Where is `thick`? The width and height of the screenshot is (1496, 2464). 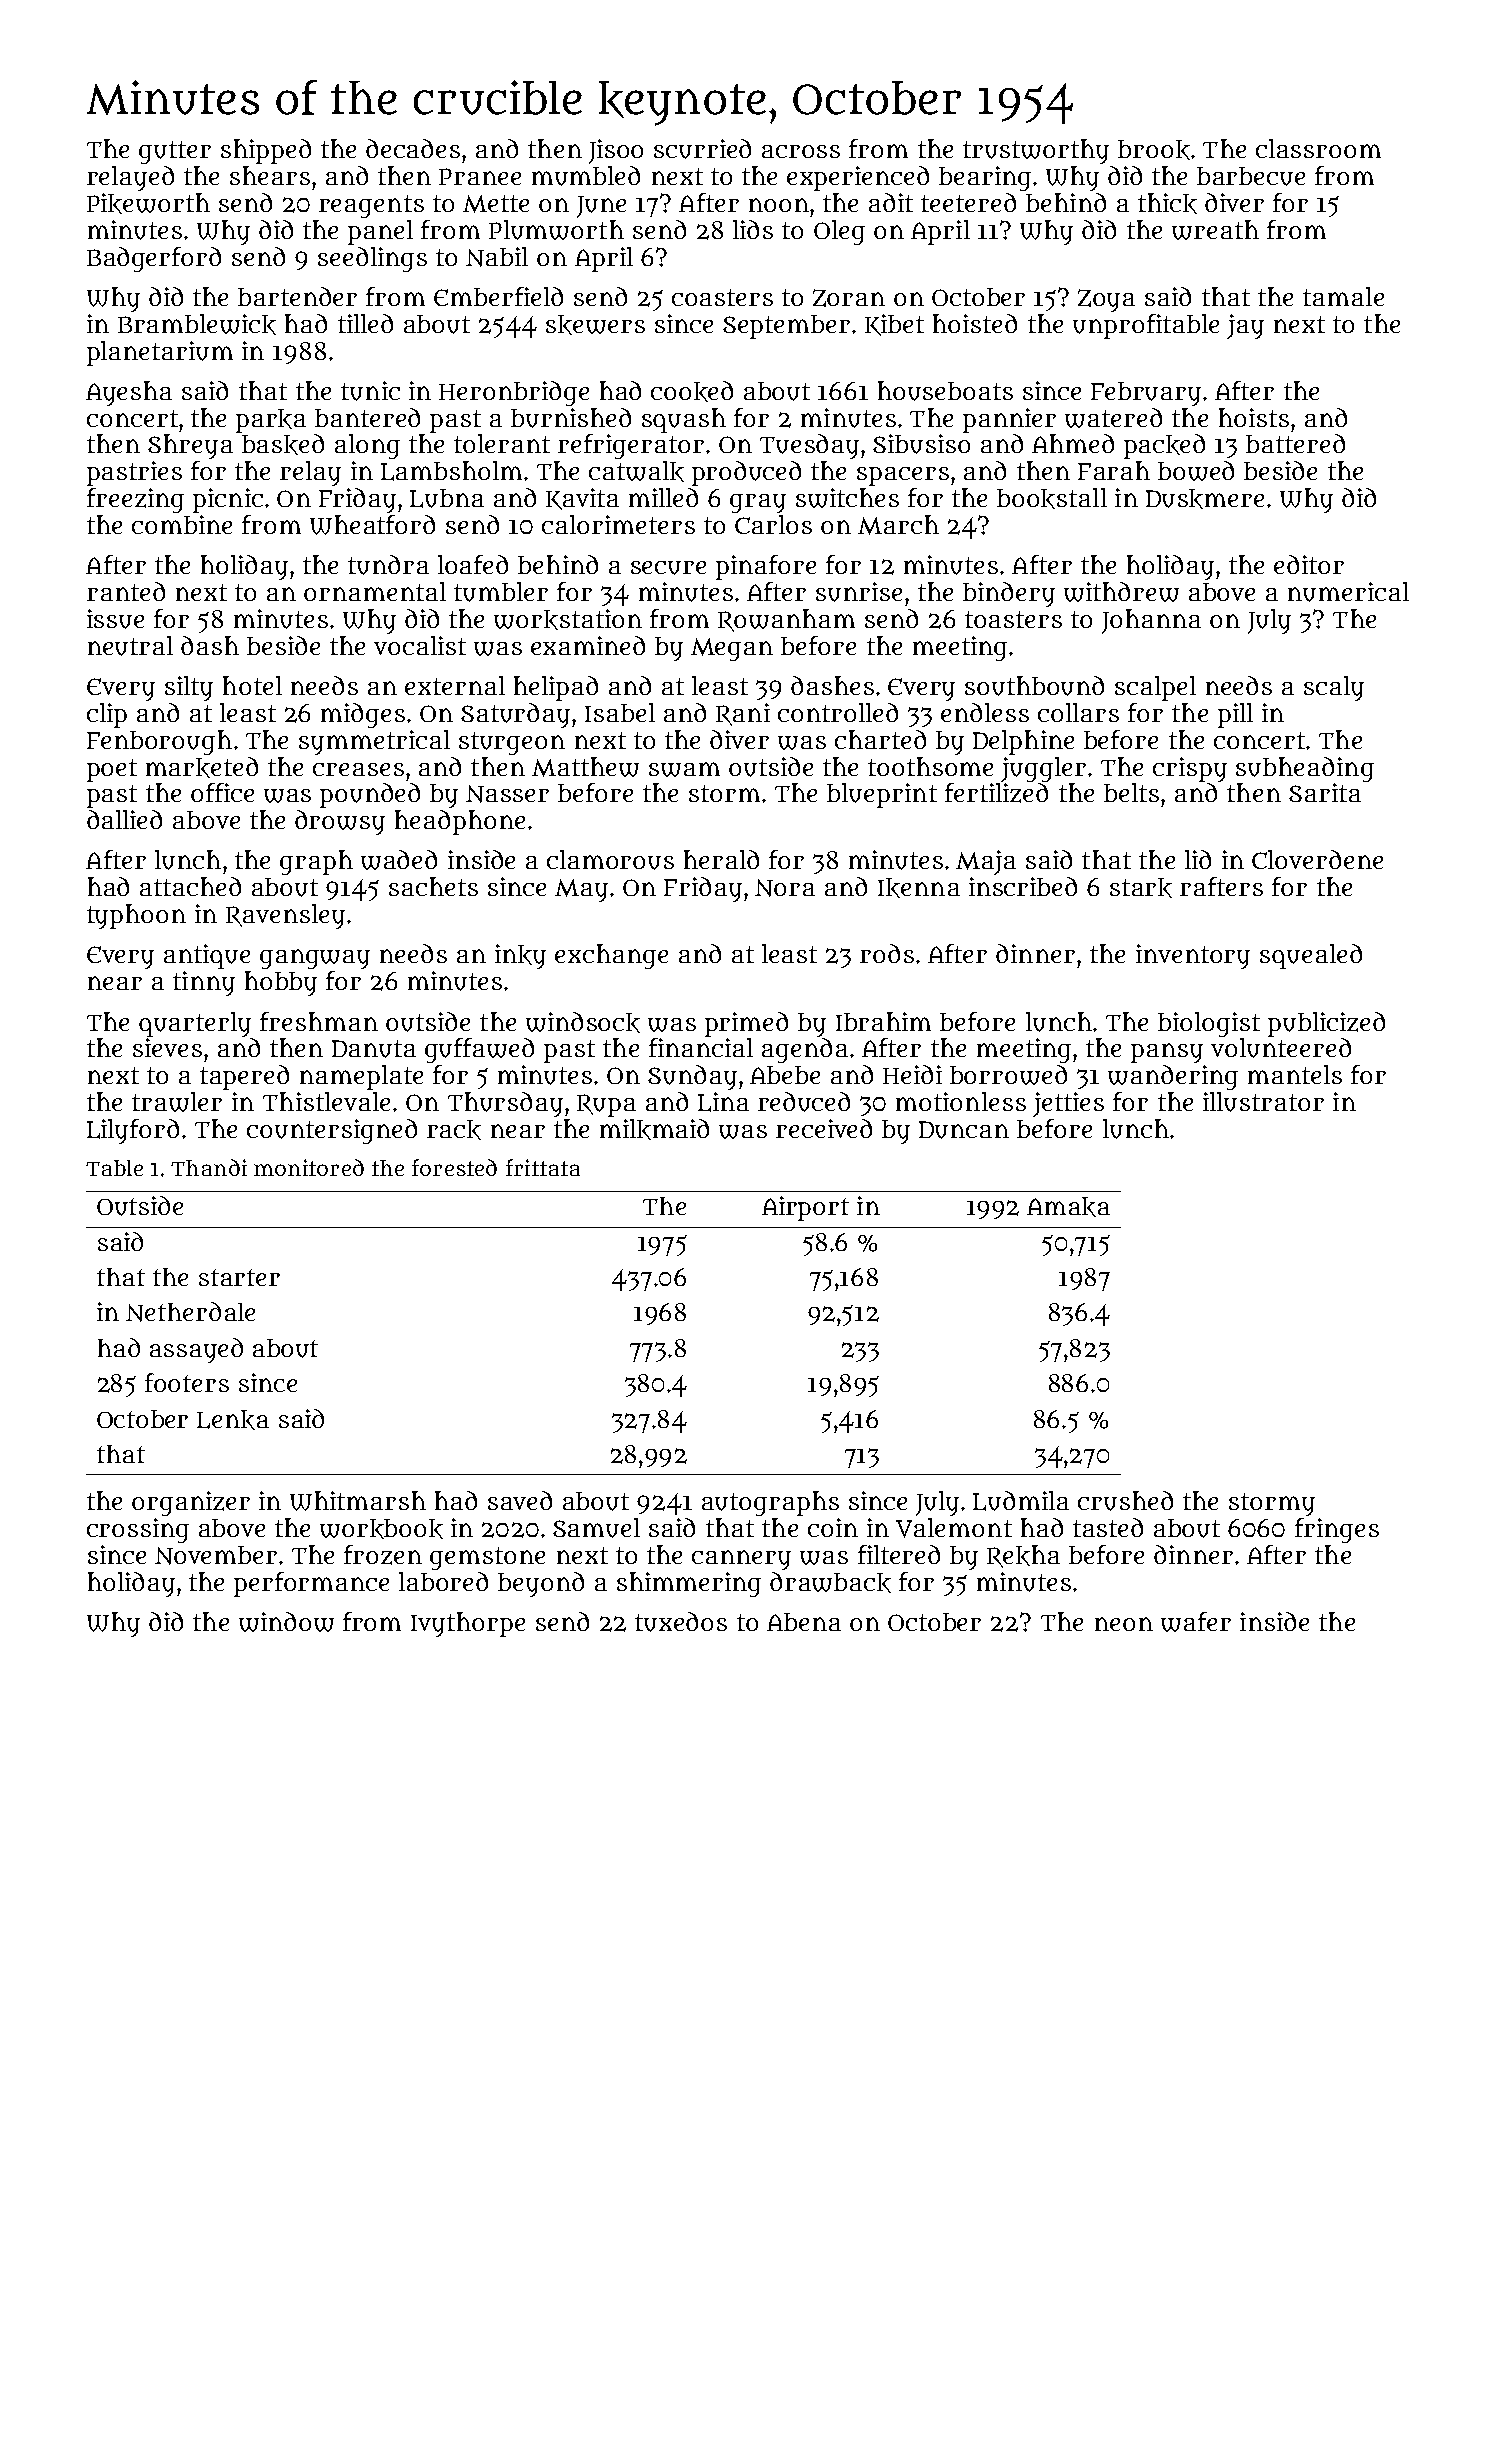 thick is located at coordinates (1167, 203).
